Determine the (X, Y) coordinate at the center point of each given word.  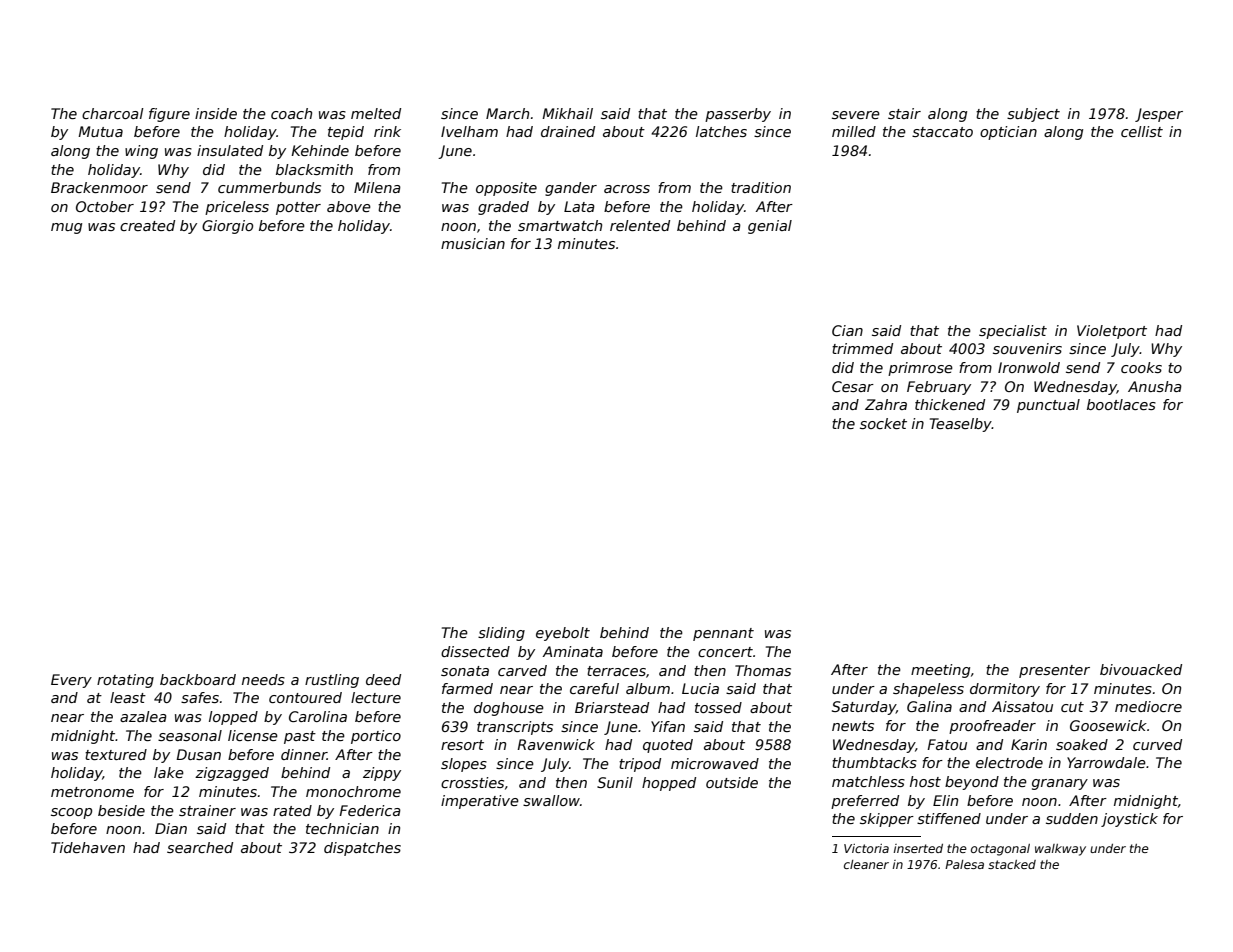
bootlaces (1121, 404)
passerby (738, 115)
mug (66, 228)
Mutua (100, 131)
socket (883, 423)
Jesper (1159, 115)
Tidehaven (88, 847)
